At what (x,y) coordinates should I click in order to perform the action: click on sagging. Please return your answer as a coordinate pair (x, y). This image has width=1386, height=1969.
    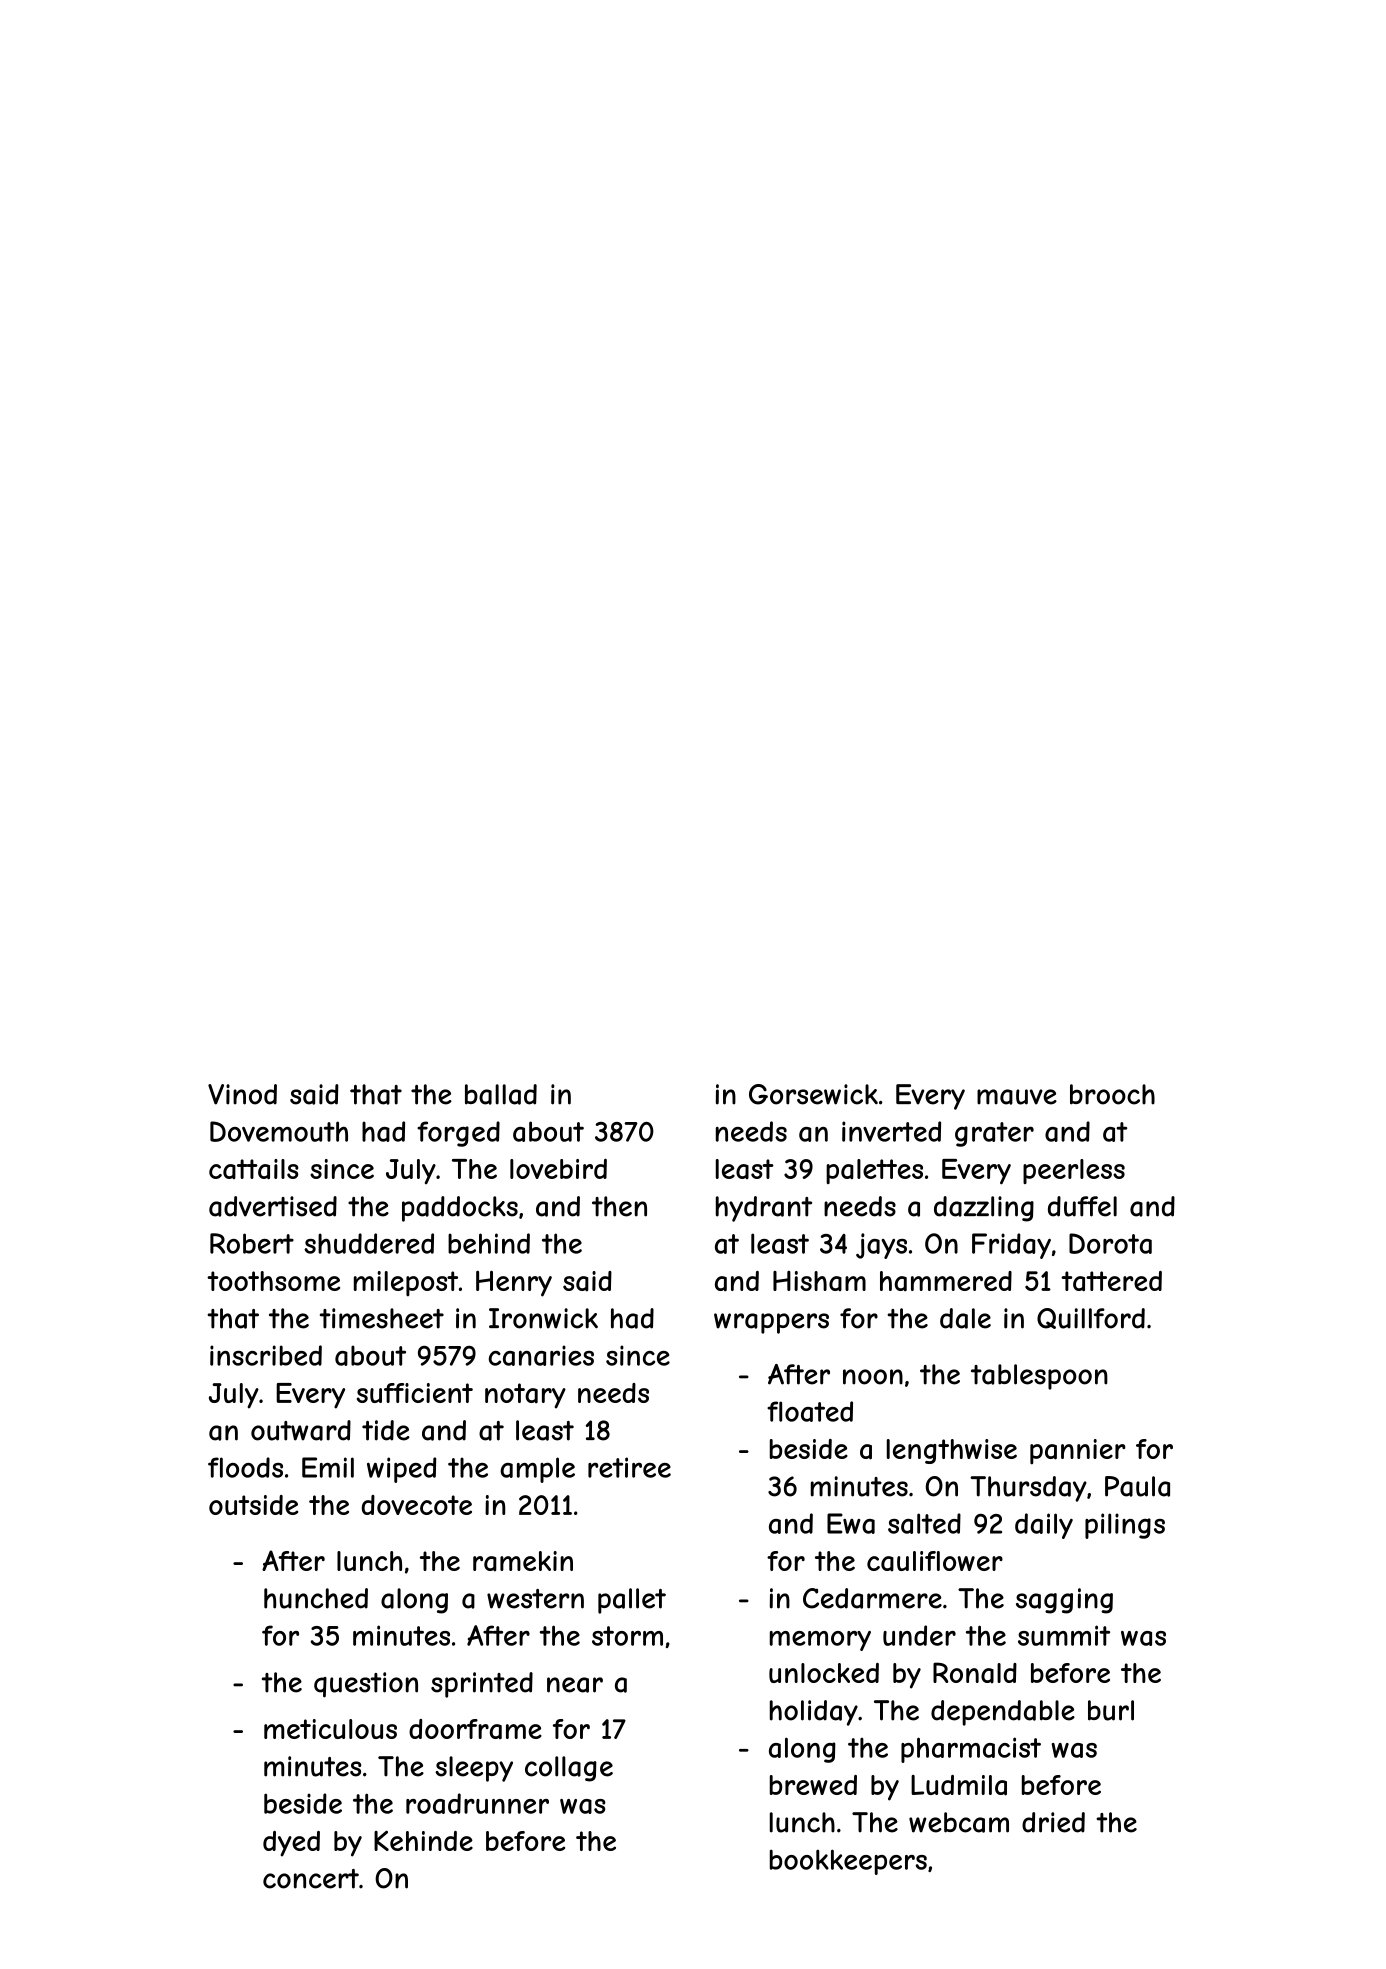
    Looking at the image, I should click on (1064, 1601).
